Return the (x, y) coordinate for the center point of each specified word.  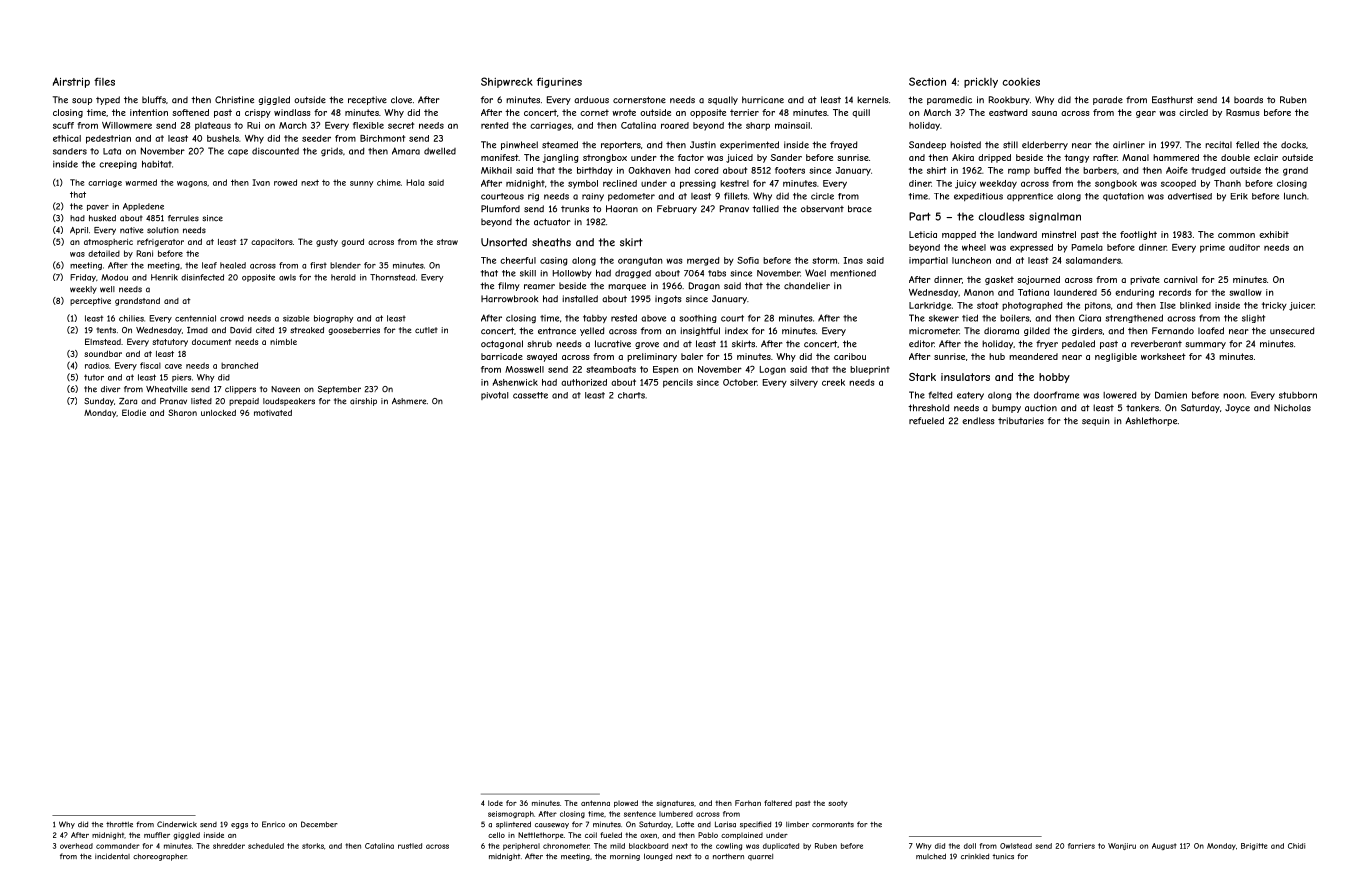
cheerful (518, 260)
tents (106, 330)
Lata (112, 151)
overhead (76, 846)
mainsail (792, 125)
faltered (778, 803)
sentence (640, 814)
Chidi (1296, 846)
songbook (1116, 184)
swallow (1245, 292)
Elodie (134, 412)
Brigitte (1254, 846)
